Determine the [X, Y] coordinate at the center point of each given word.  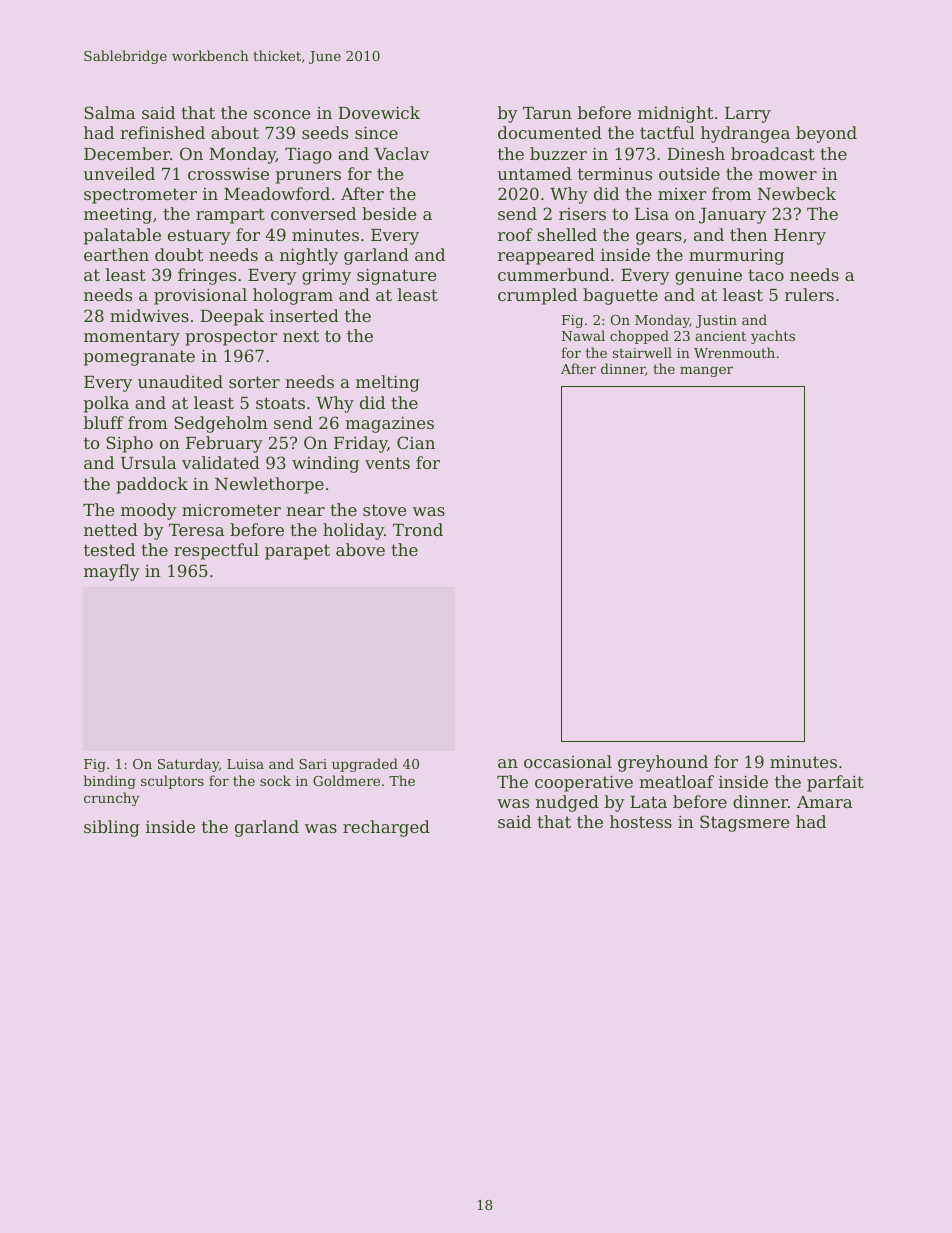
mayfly [112, 572]
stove [384, 510]
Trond [418, 529]
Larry [748, 115]
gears [659, 238]
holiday [353, 531]
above [360, 549]
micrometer [231, 510]
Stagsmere [744, 823]
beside [389, 213]
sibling [112, 828]
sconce [282, 114]
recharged [386, 828]
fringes [207, 276]
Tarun [547, 113]
